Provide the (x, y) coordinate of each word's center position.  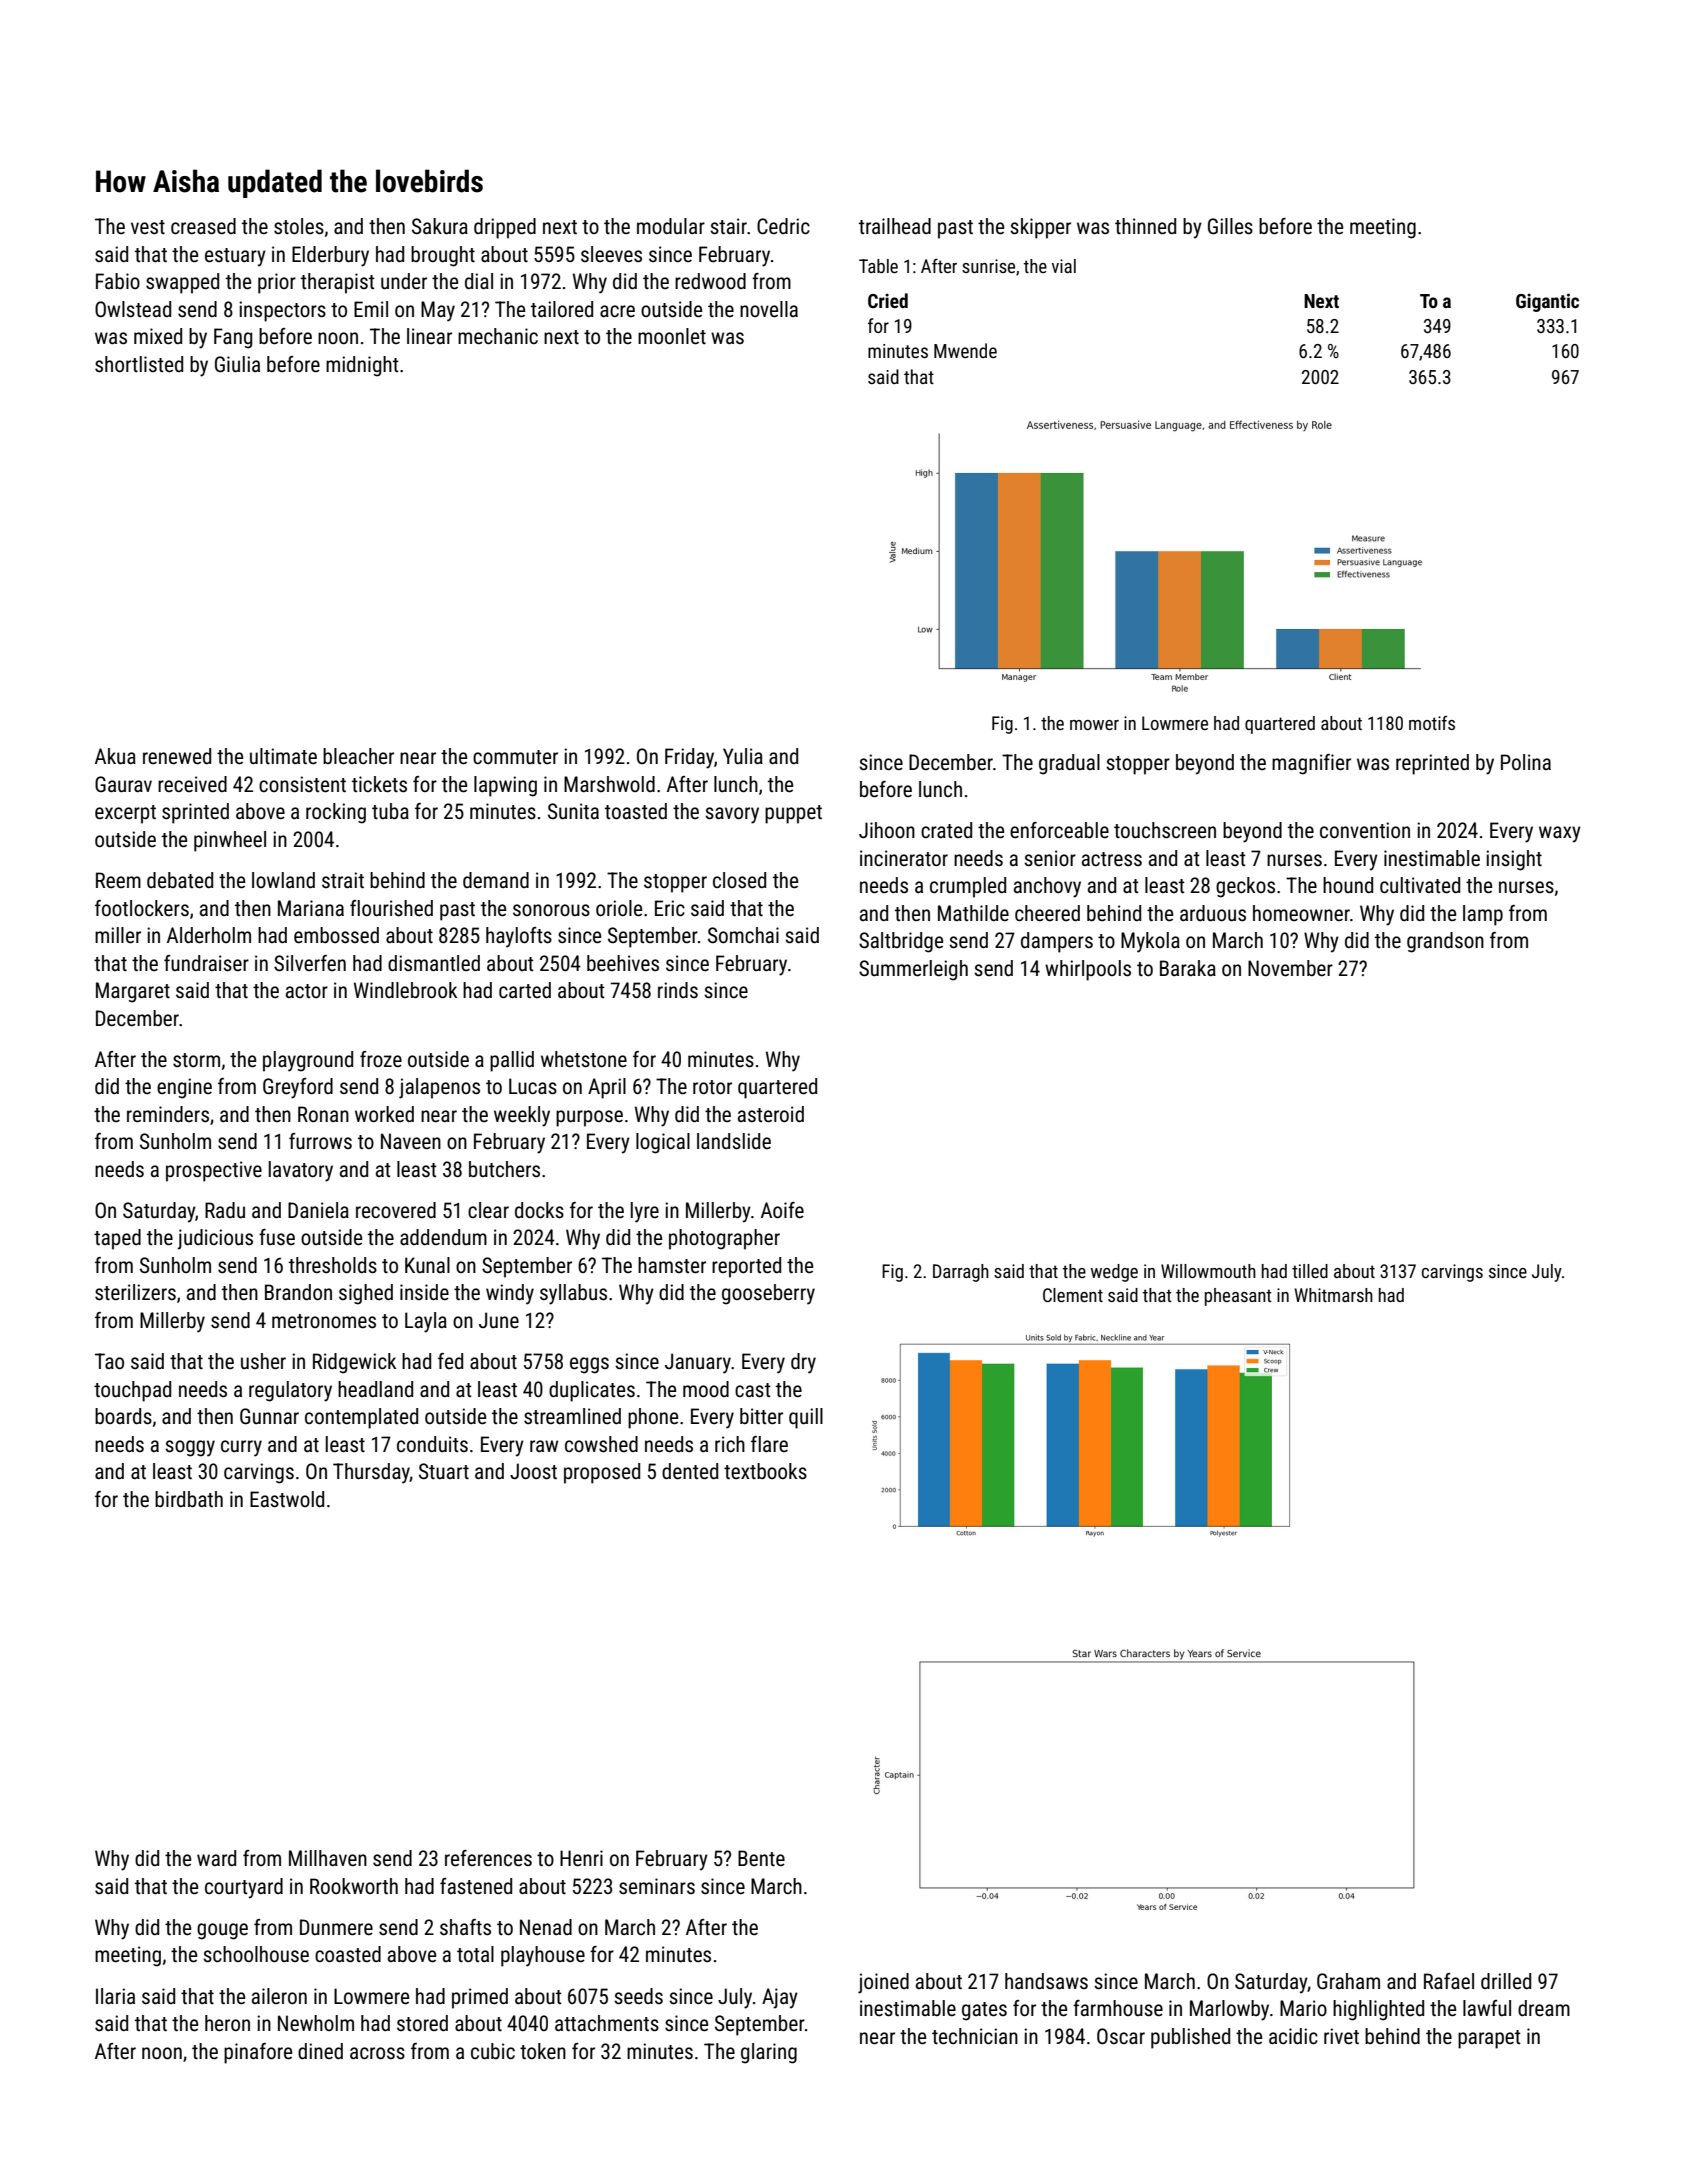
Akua (115, 756)
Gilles (1230, 226)
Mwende (965, 350)
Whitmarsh (1333, 1295)
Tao (109, 1361)
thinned (1145, 226)
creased (203, 226)
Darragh (961, 1273)
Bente (761, 1858)
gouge (222, 1931)
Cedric (783, 226)
